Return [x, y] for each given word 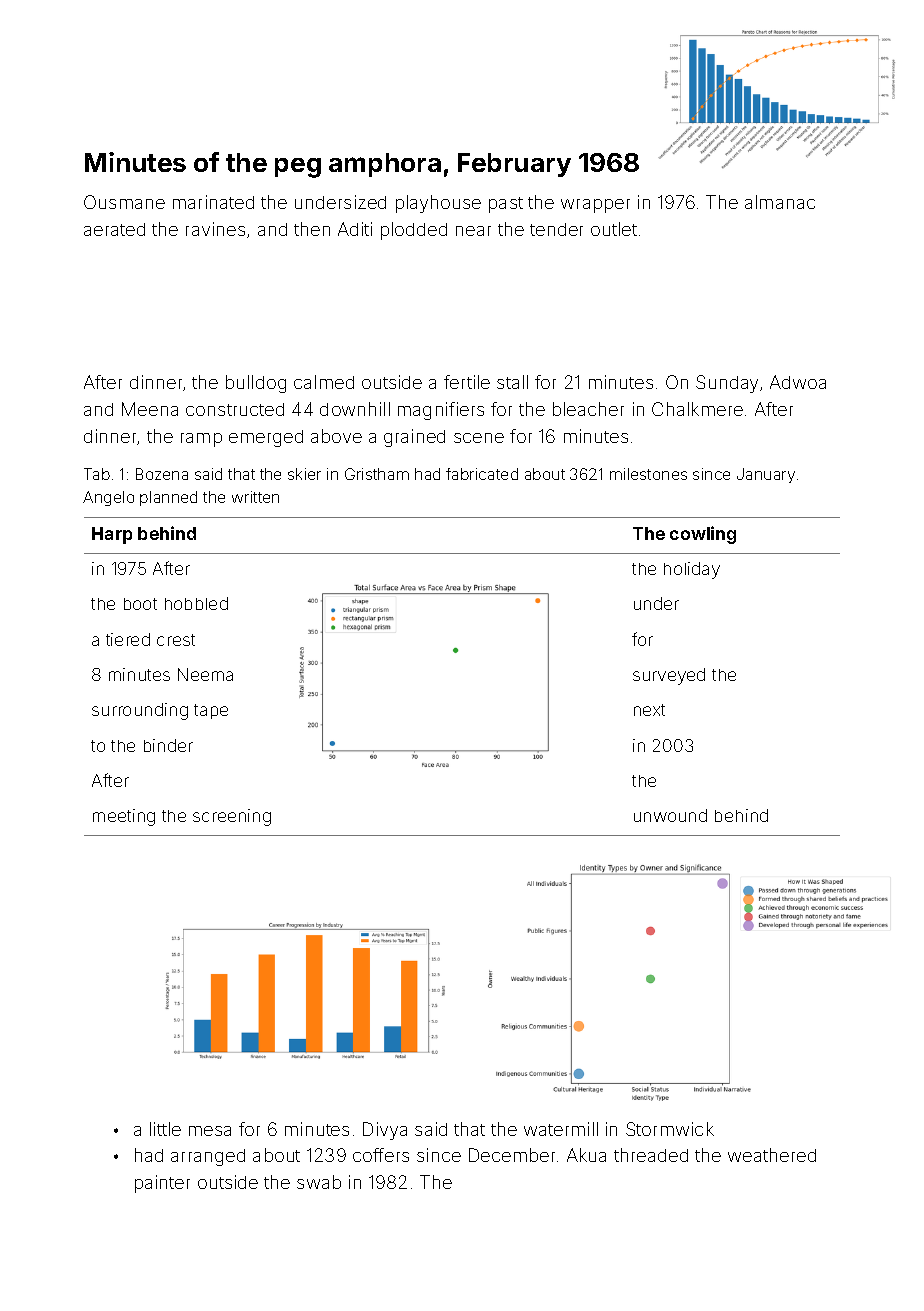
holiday [692, 570]
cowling [703, 535]
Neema [205, 674]
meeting [124, 817]
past [506, 205]
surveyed [669, 676]
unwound [670, 815]
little [165, 1129]
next [649, 710]
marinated [213, 202]
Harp [112, 535]
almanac [780, 202]
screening [232, 817]
